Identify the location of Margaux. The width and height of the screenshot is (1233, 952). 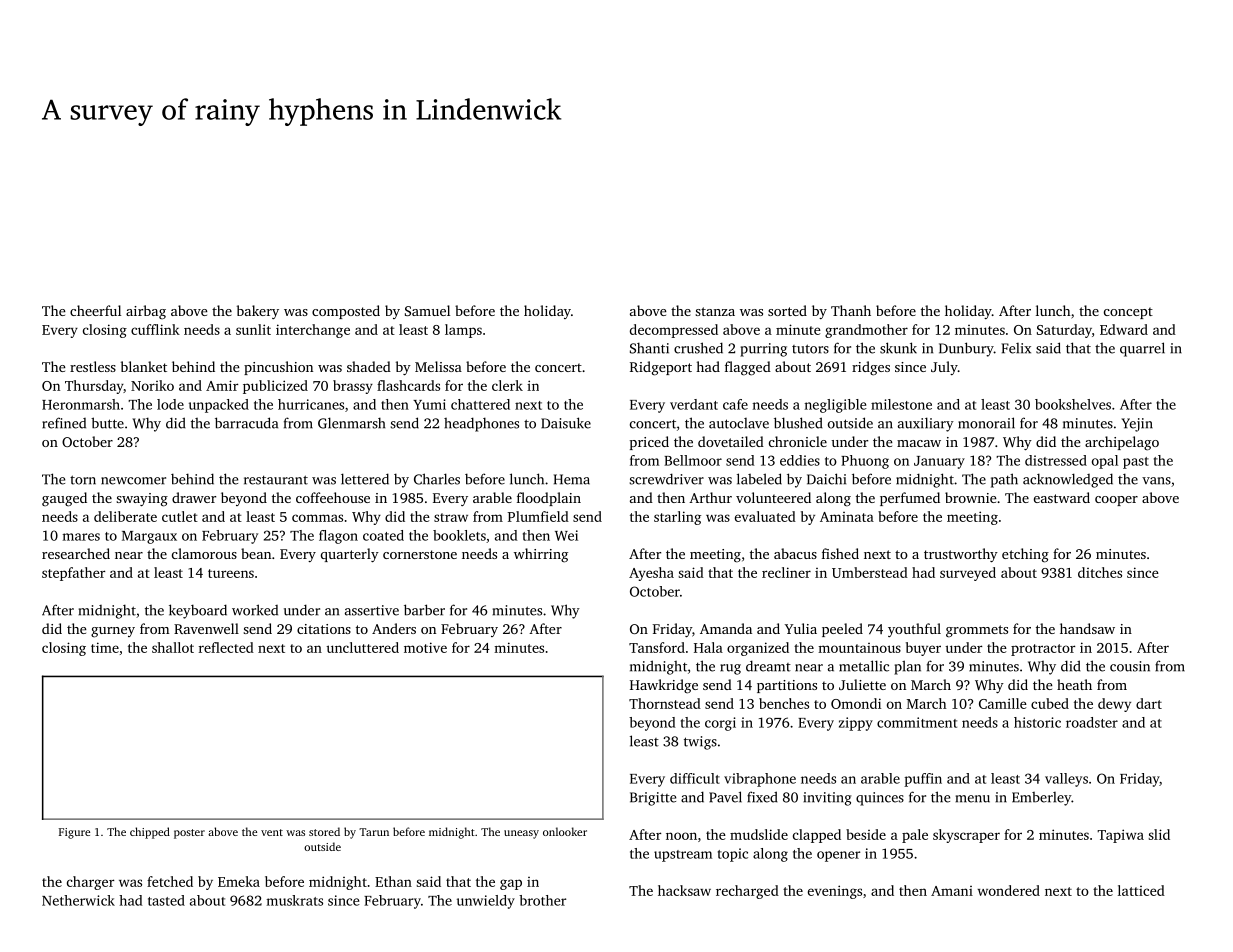
(149, 537).
